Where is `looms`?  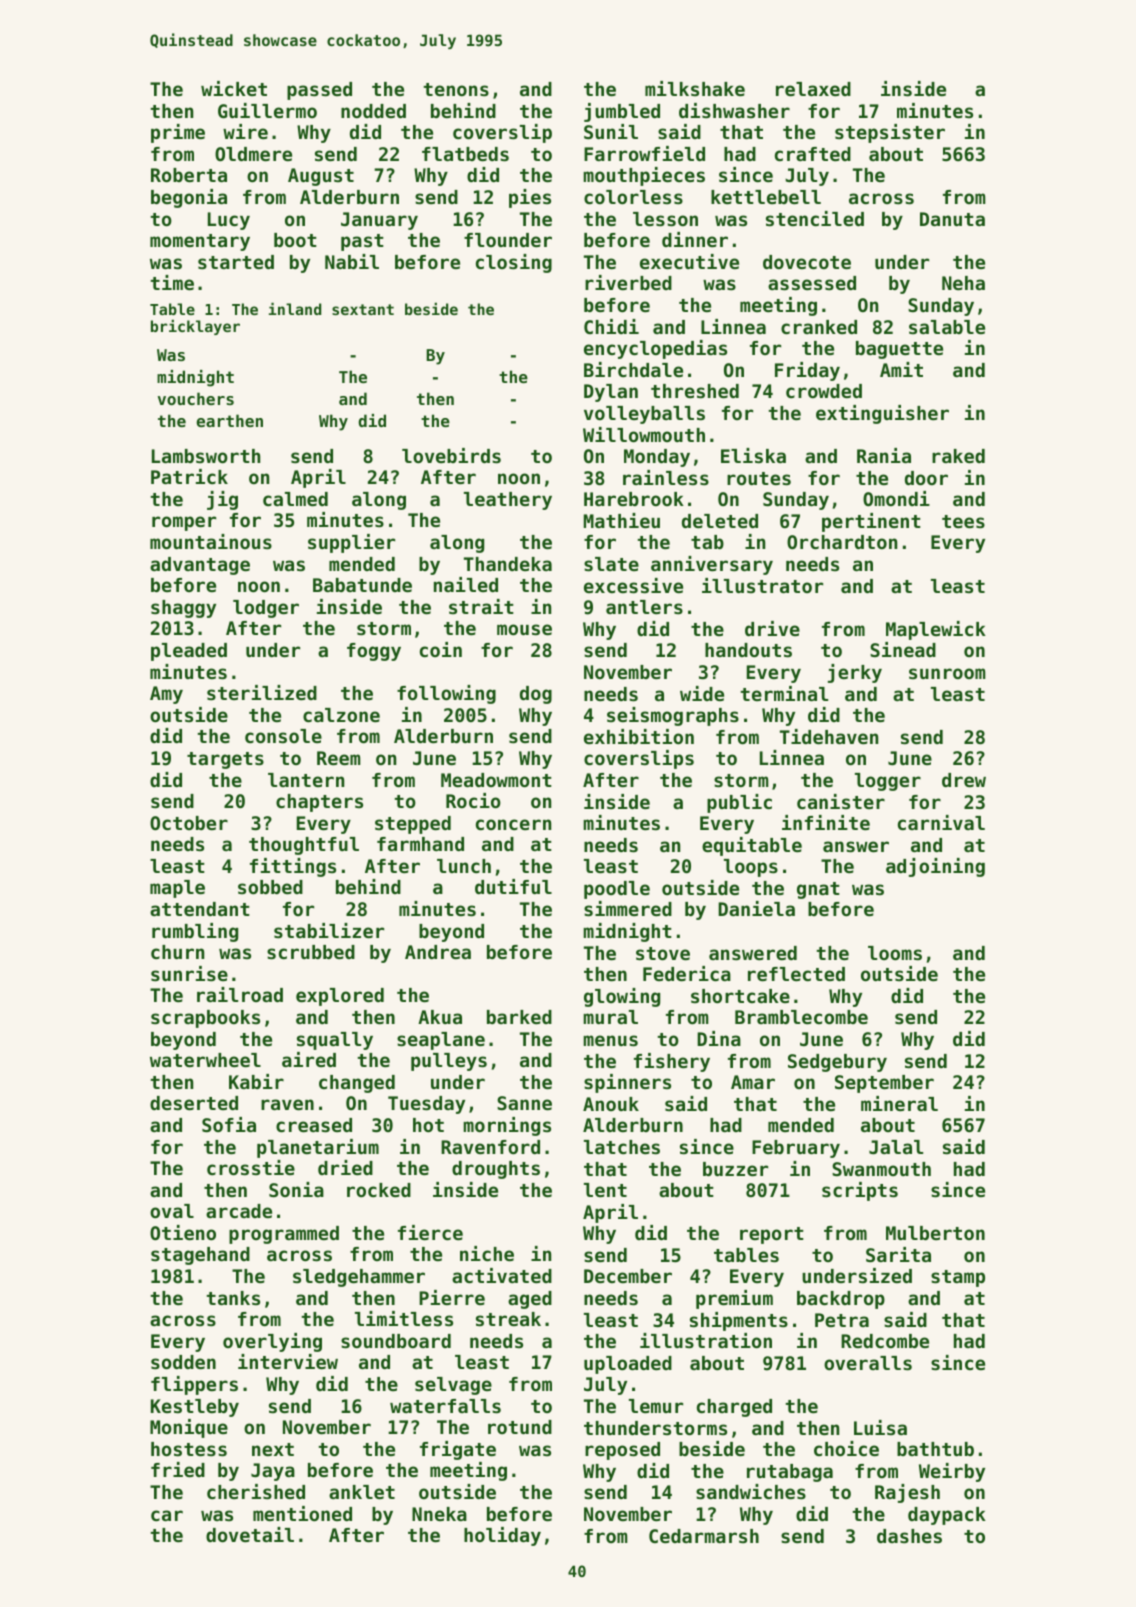 looms is located at coordinates (895, 953).
